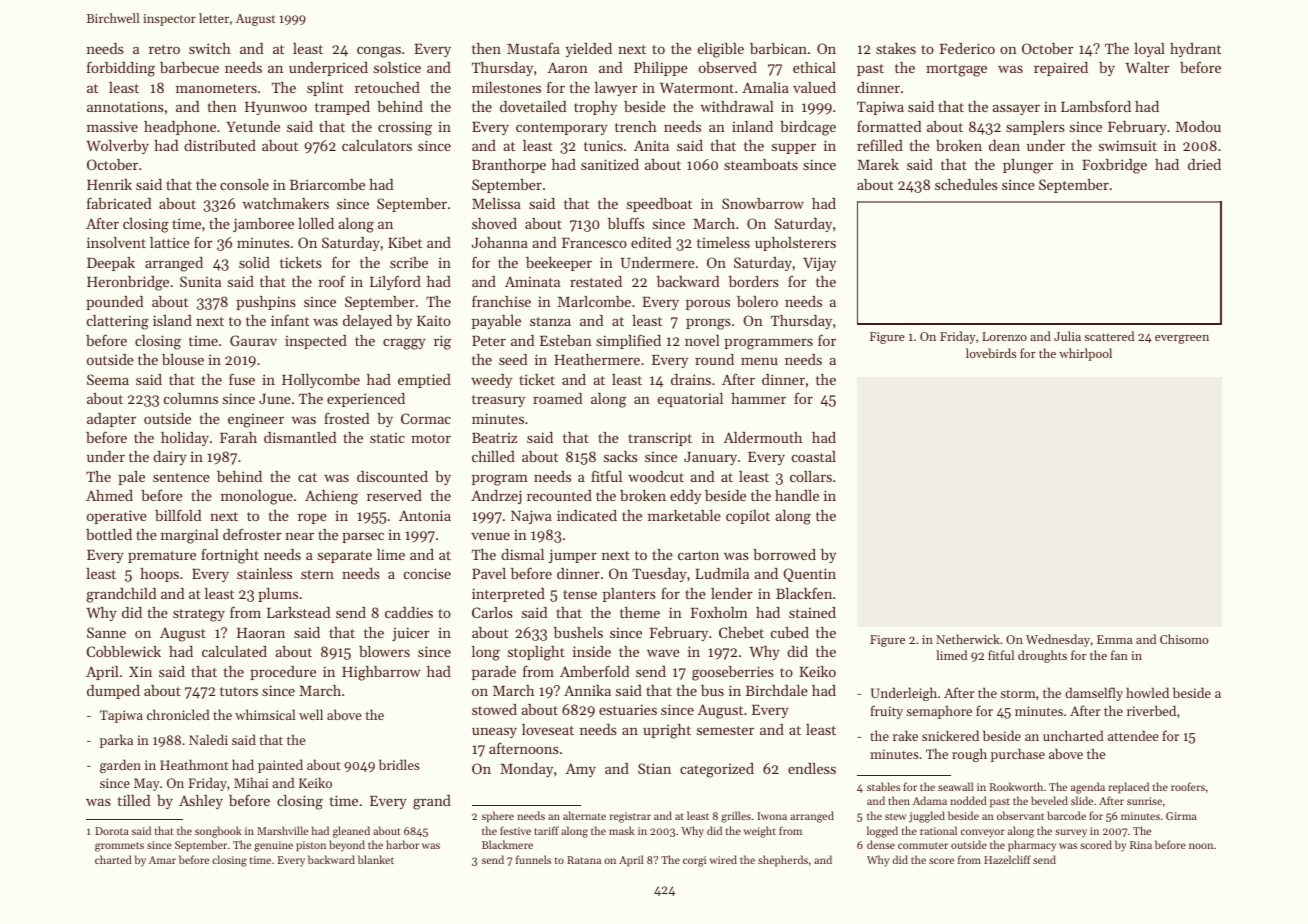  I want to click on repaired, so click(1061, 69).
